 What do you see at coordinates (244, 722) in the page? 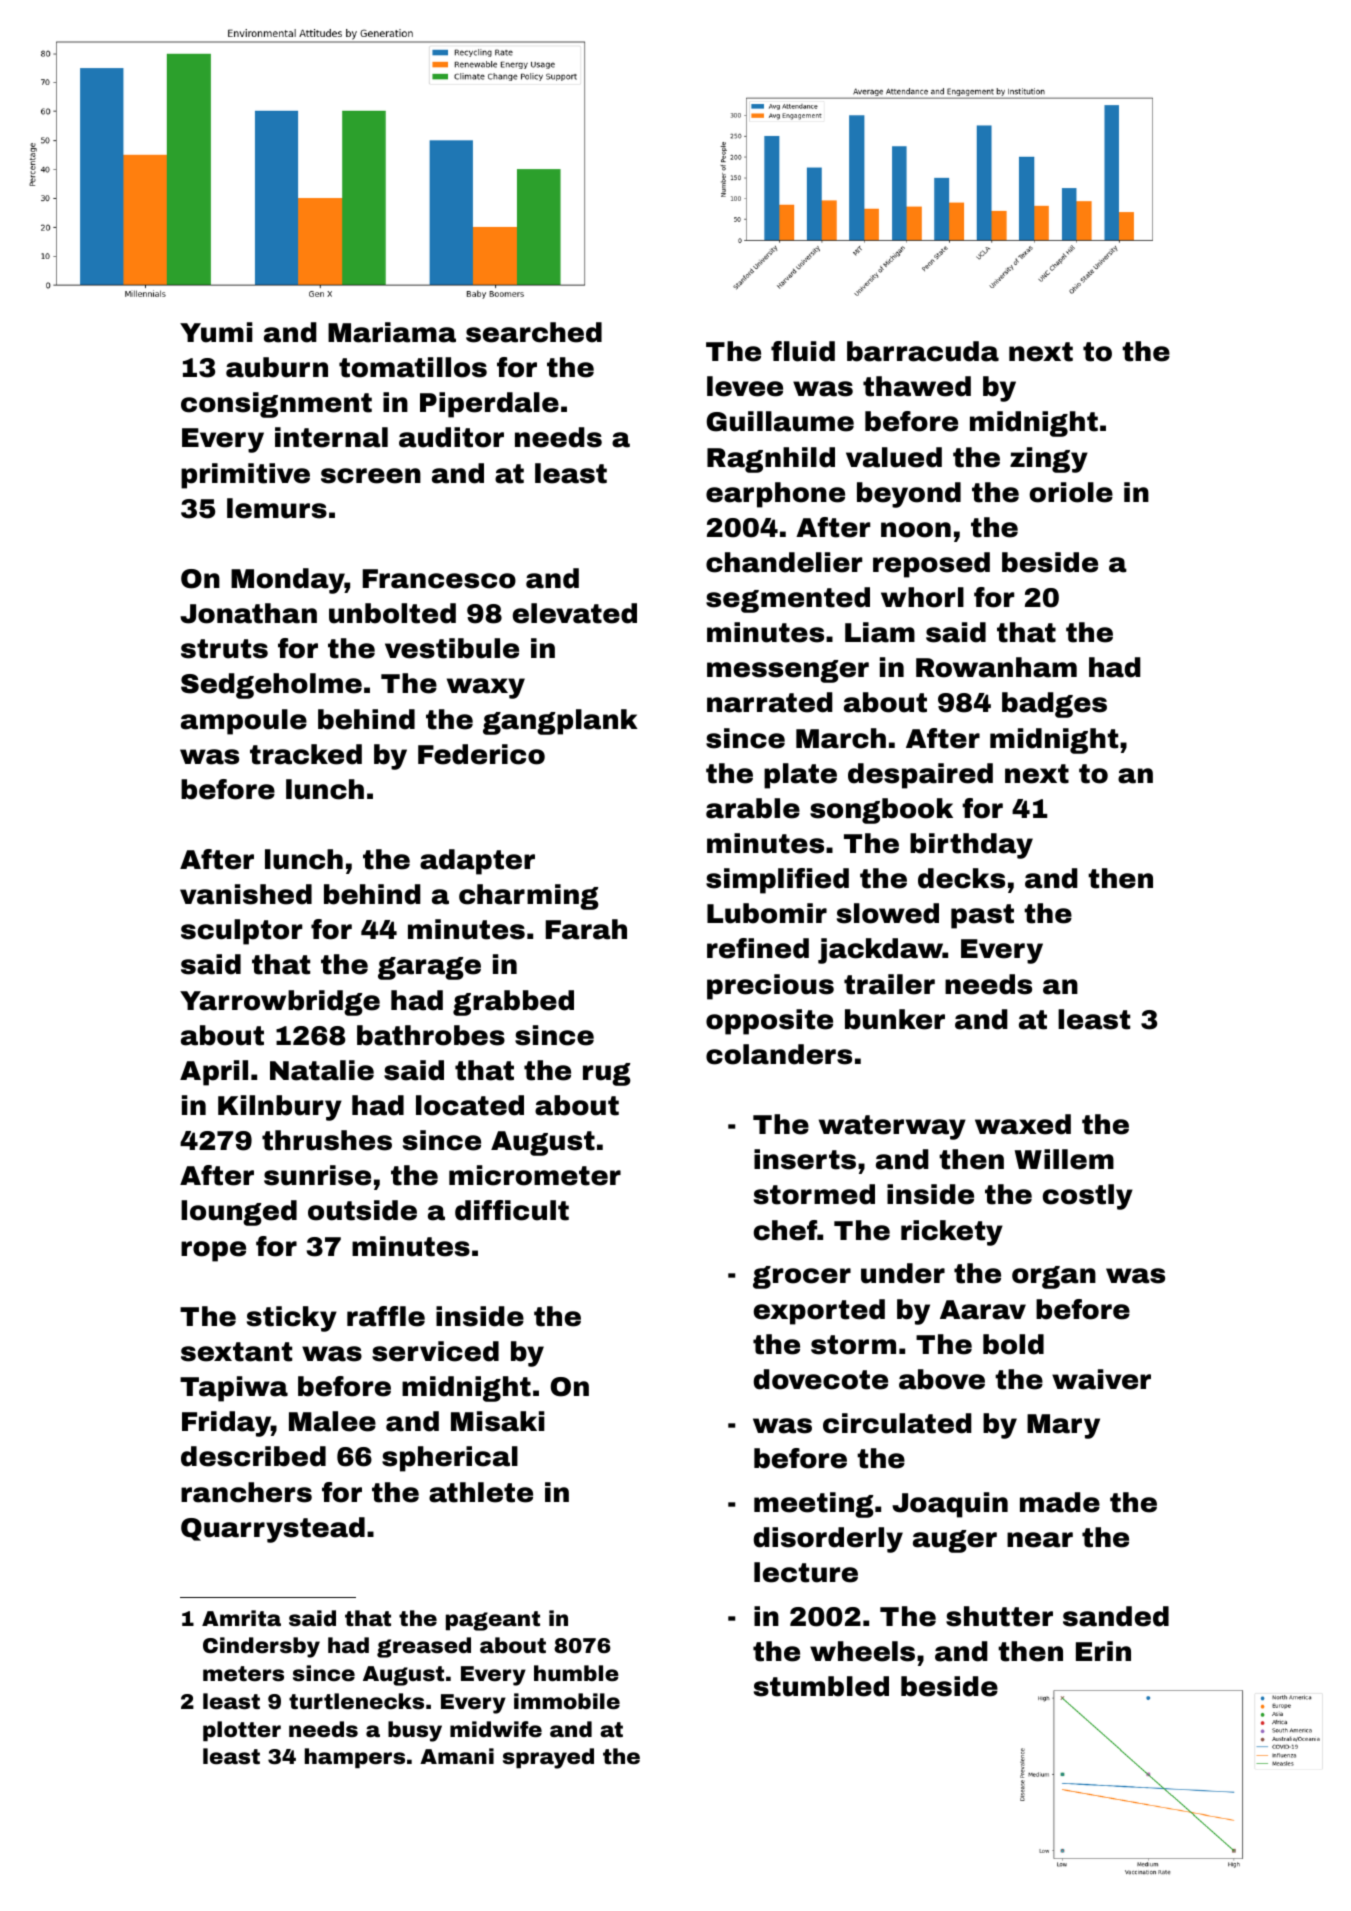
I see `ampoule` at bounding box center [244, 722].
